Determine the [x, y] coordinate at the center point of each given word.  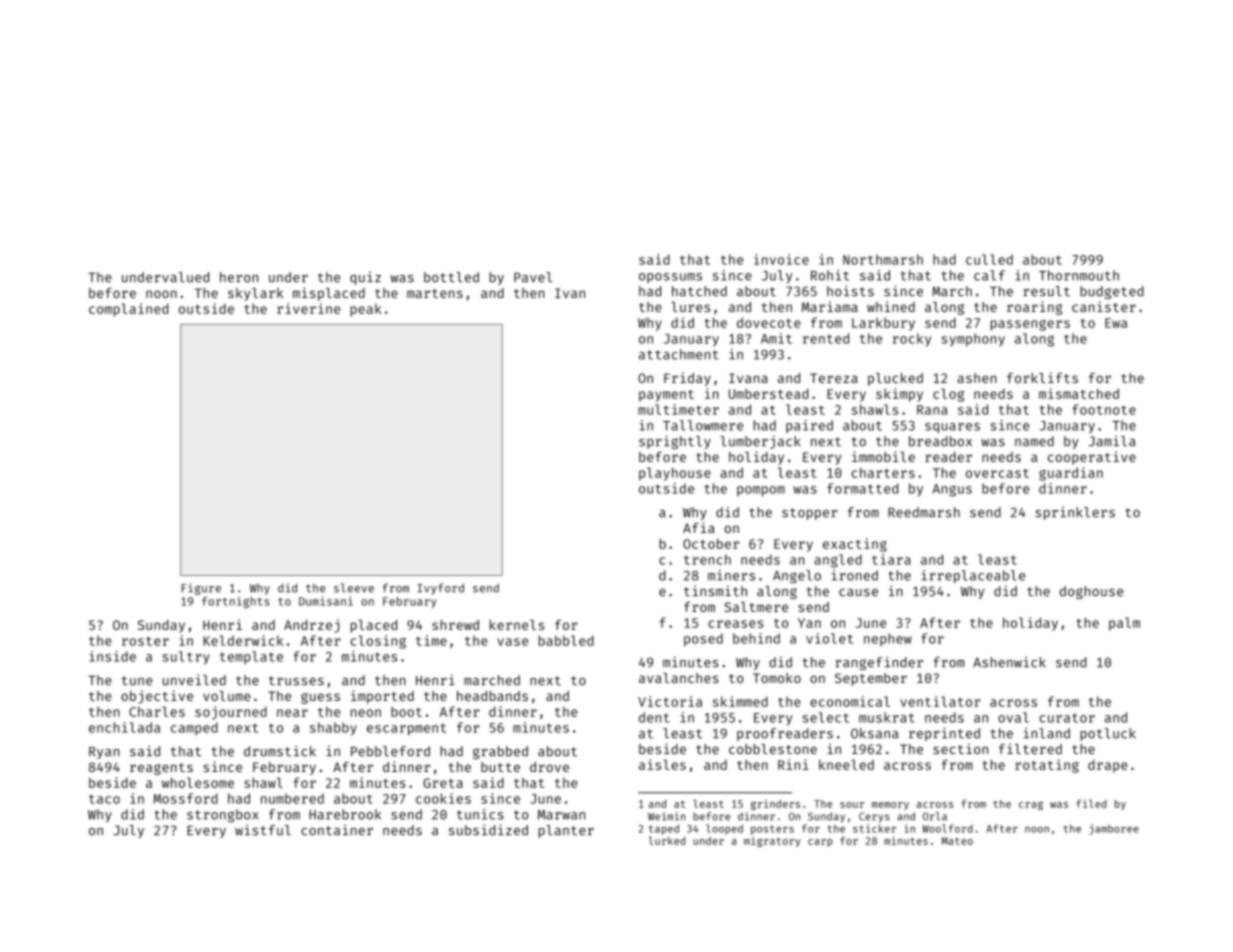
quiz [365, 278]
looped [724, 829]
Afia [699, 527]
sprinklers [1075, 513]
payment [666, 396]
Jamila [1112, 441]
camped [194, 728]
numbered [292, 798]
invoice [781, 259]
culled [989, 259]
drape [1108, 766]
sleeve [354, 588]
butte [500, 767]
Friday [687, 379]
